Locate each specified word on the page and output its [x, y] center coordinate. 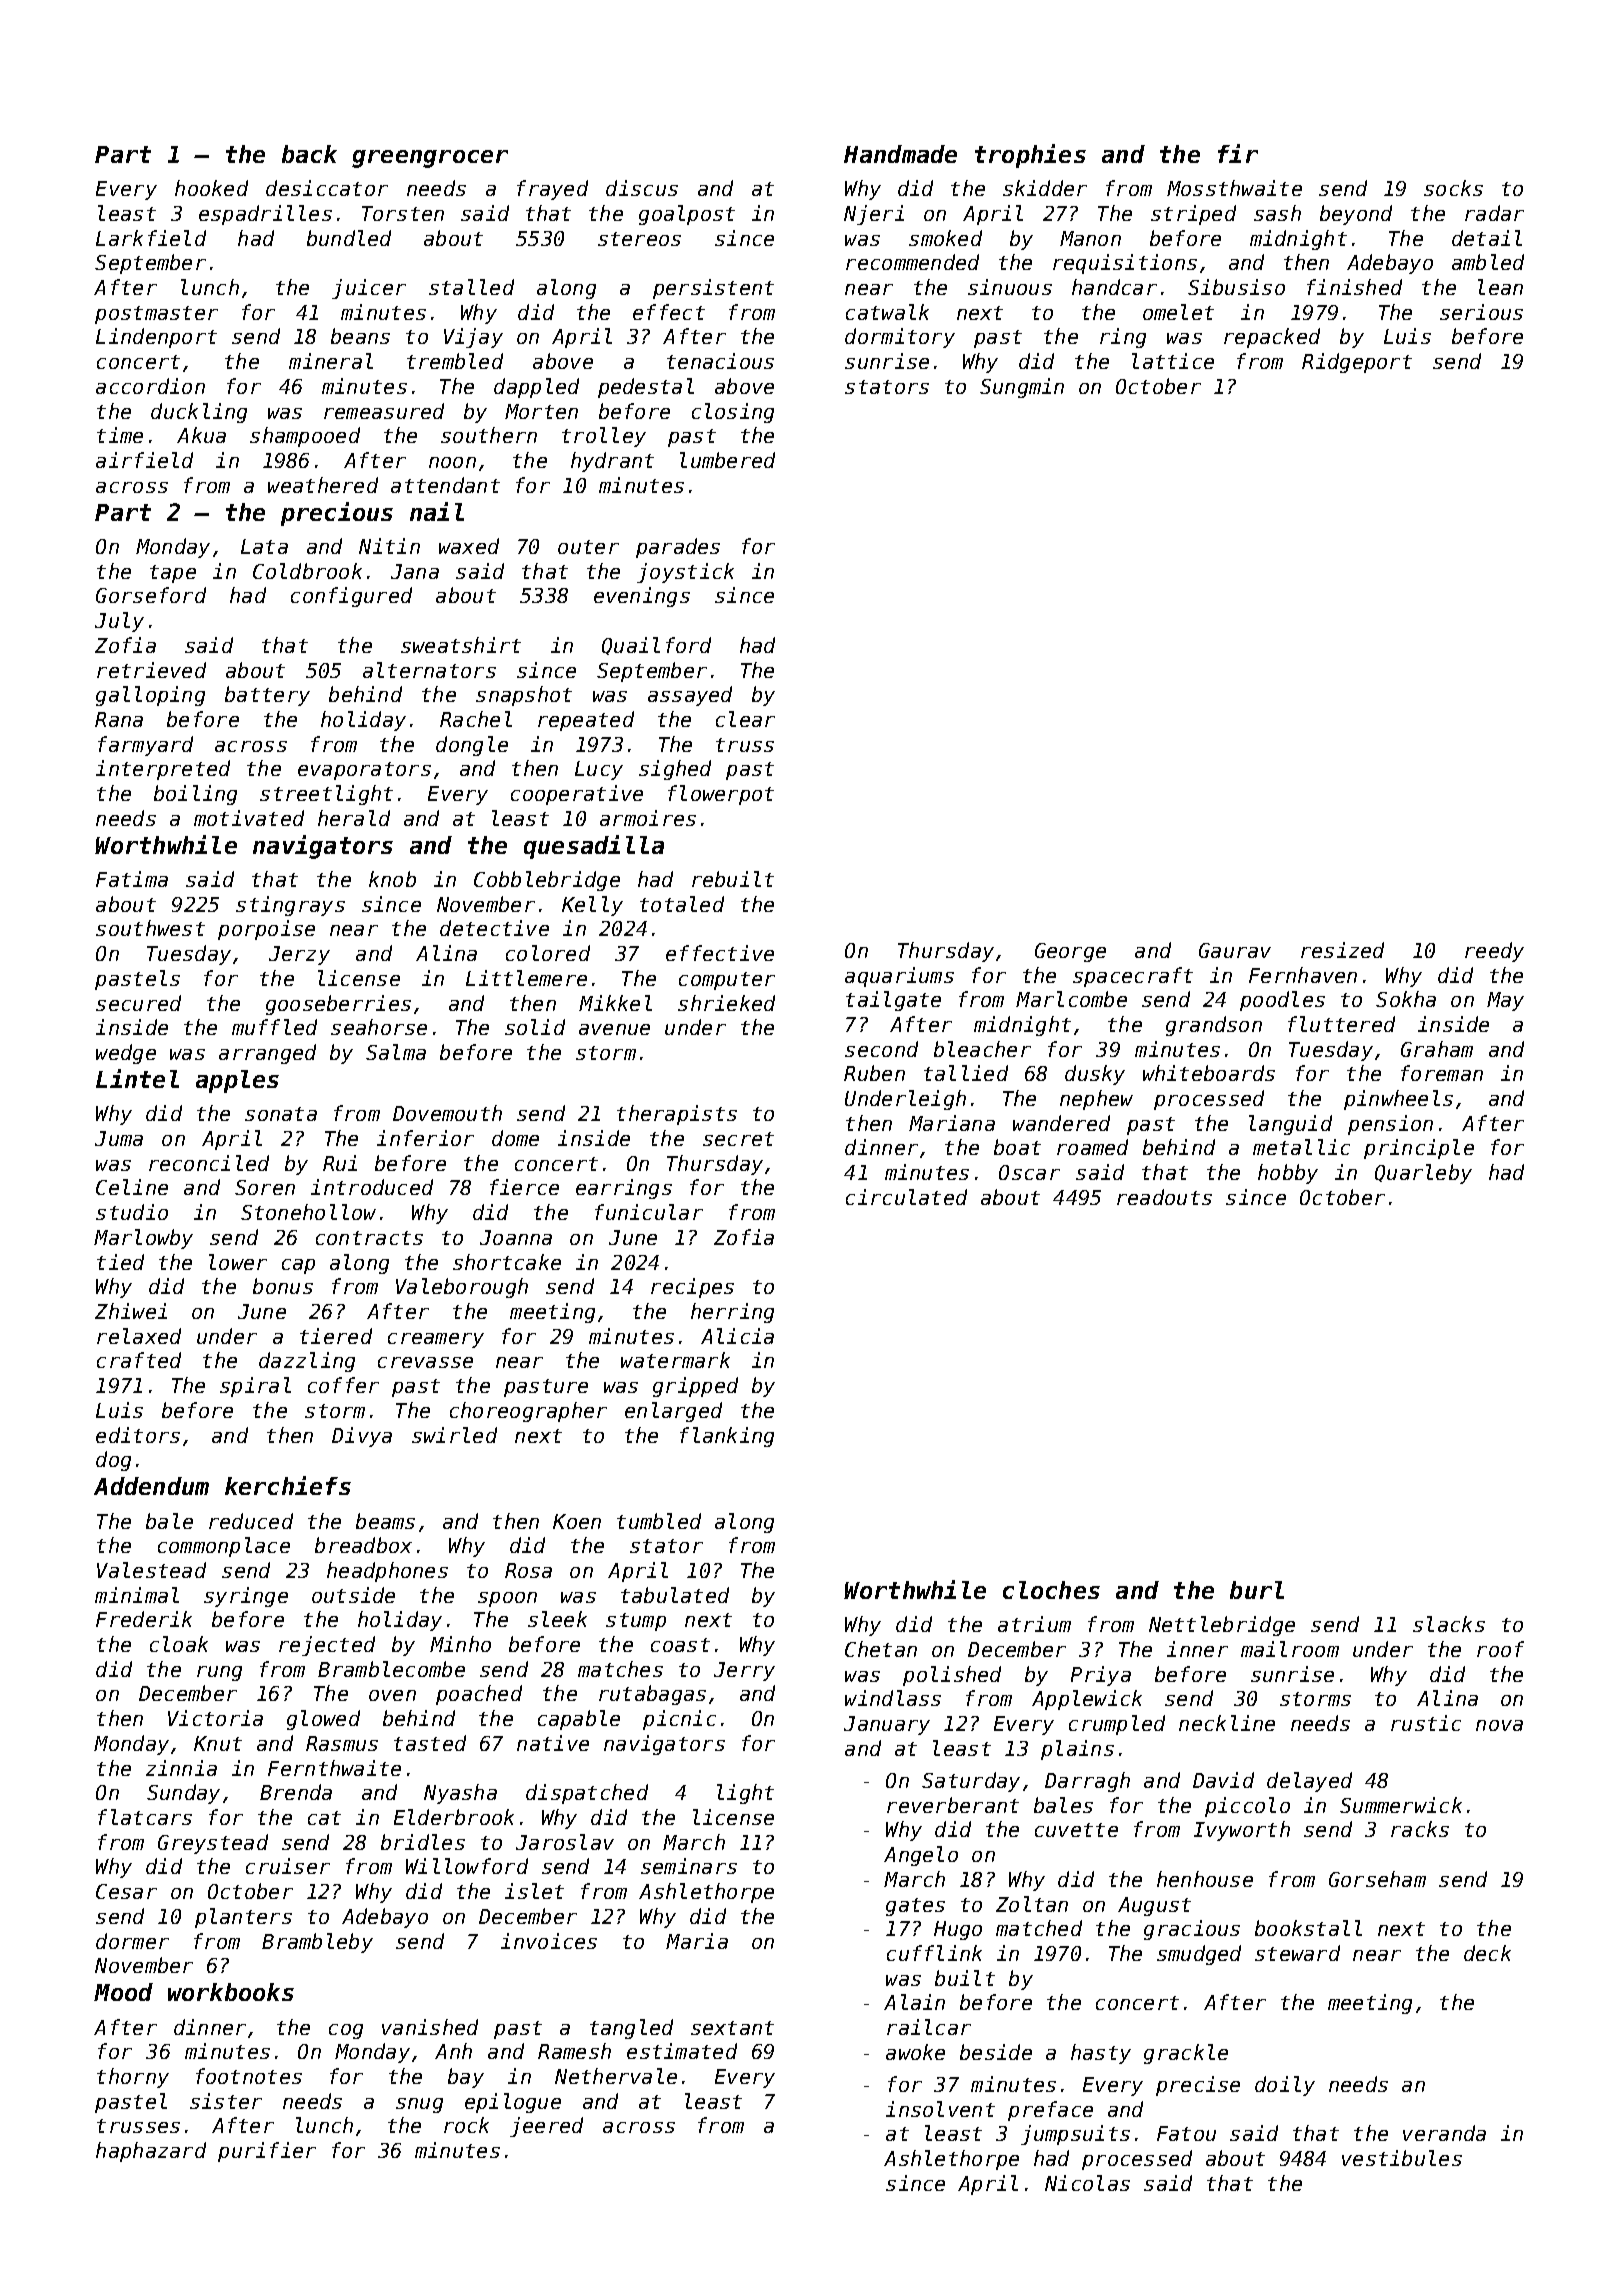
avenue [614, 1029]
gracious [1192, 1930]
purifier [267, 2152]
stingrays [290, 906]
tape [173, 574]
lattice [1173, 361]
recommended [912, 262]
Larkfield [151, 238]
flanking [727, 1437]
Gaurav [1235, 950]
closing [733, 413]
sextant [732, 2028]
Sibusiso [1236, 287]
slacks [1449, 1624]
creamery [436, 1340]
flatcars [145, 1817]
